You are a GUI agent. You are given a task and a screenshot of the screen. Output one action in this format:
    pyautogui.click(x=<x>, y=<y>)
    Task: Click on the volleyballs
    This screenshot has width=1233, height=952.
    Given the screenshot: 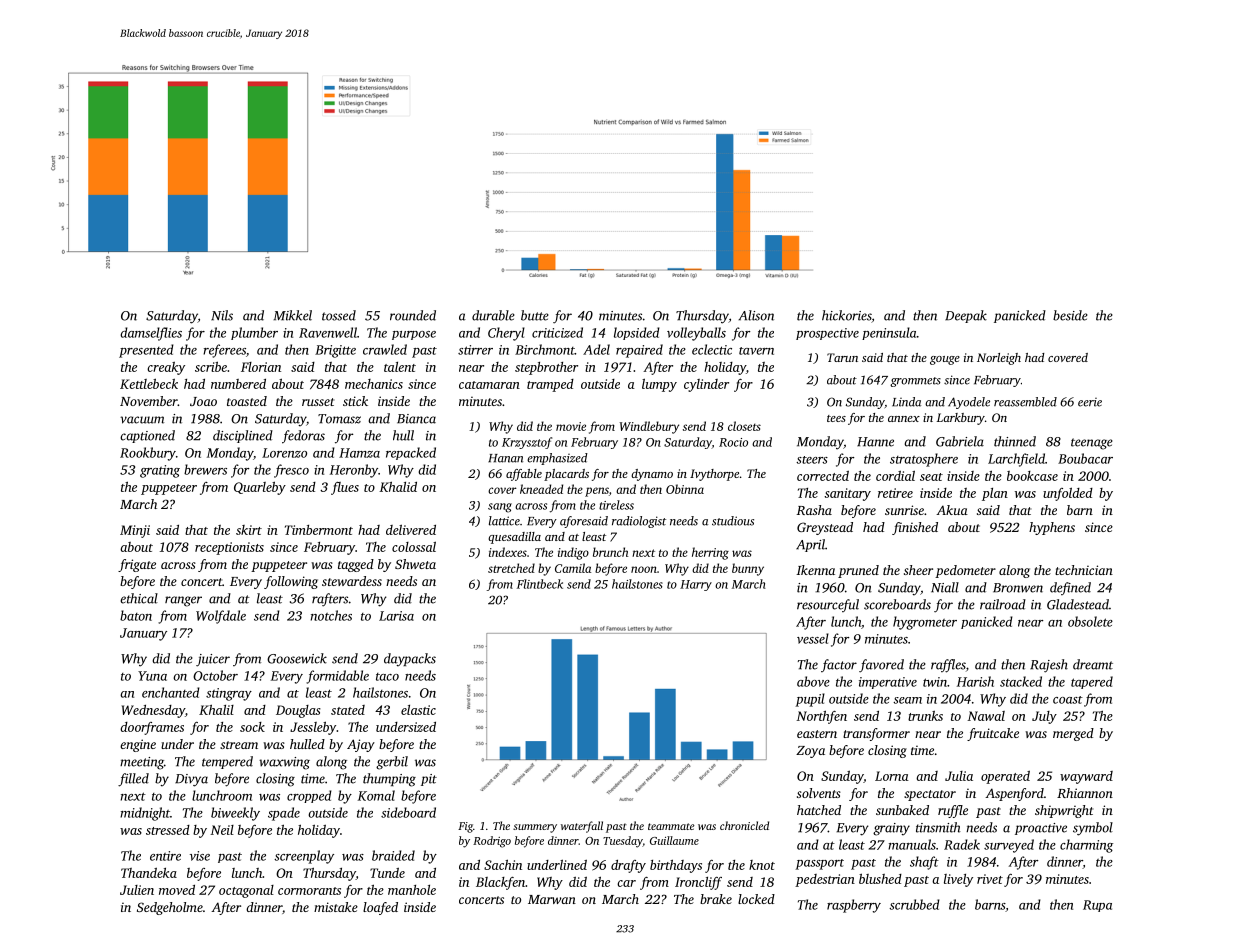 What is the action you would take?
    pyautogui.click(x=696, y=334)
